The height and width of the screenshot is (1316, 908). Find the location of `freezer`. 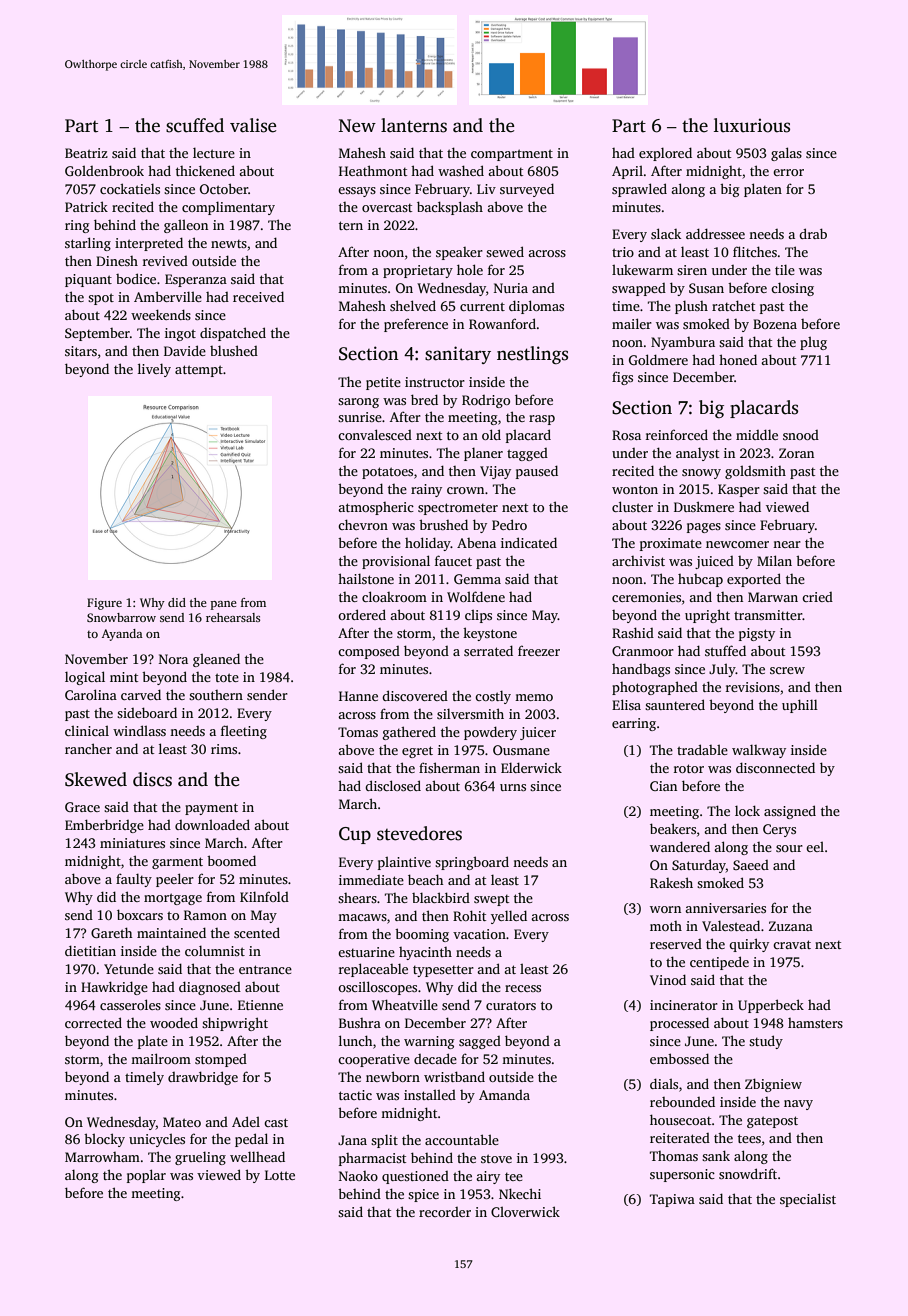

freezer is located at coordinates (539, 650).
